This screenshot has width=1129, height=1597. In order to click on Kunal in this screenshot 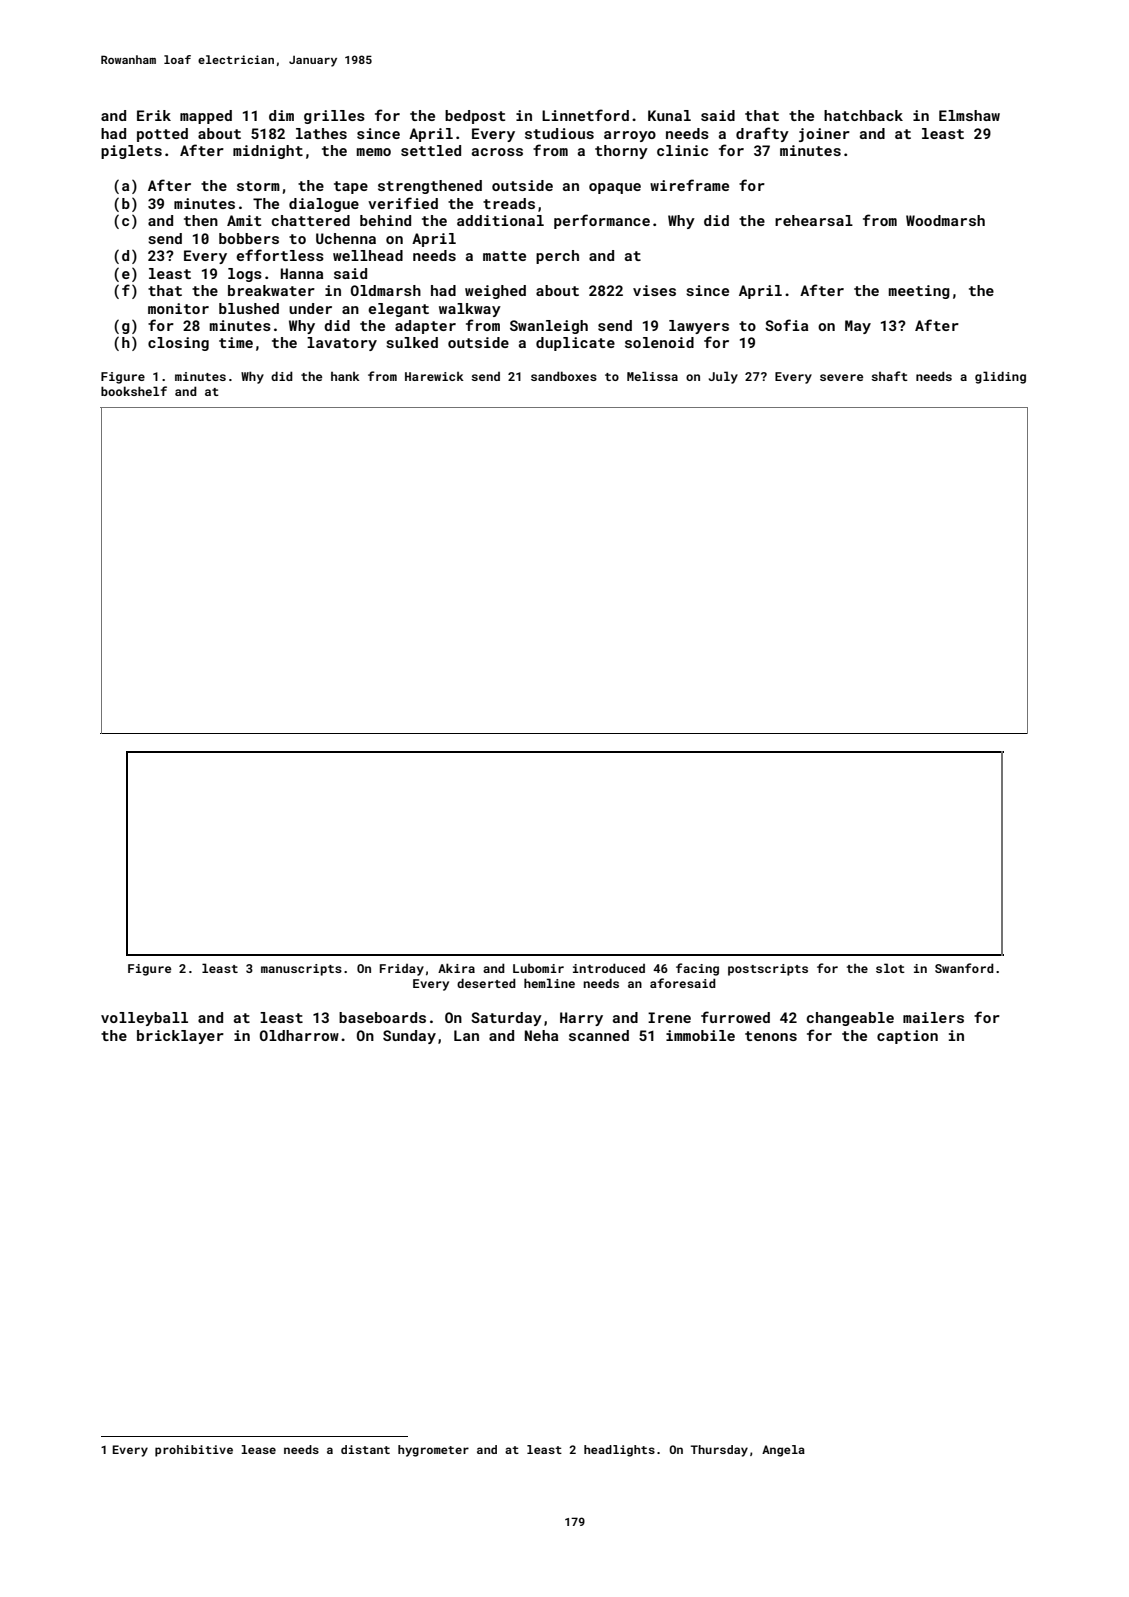, I will do `click(669, 115)`.
